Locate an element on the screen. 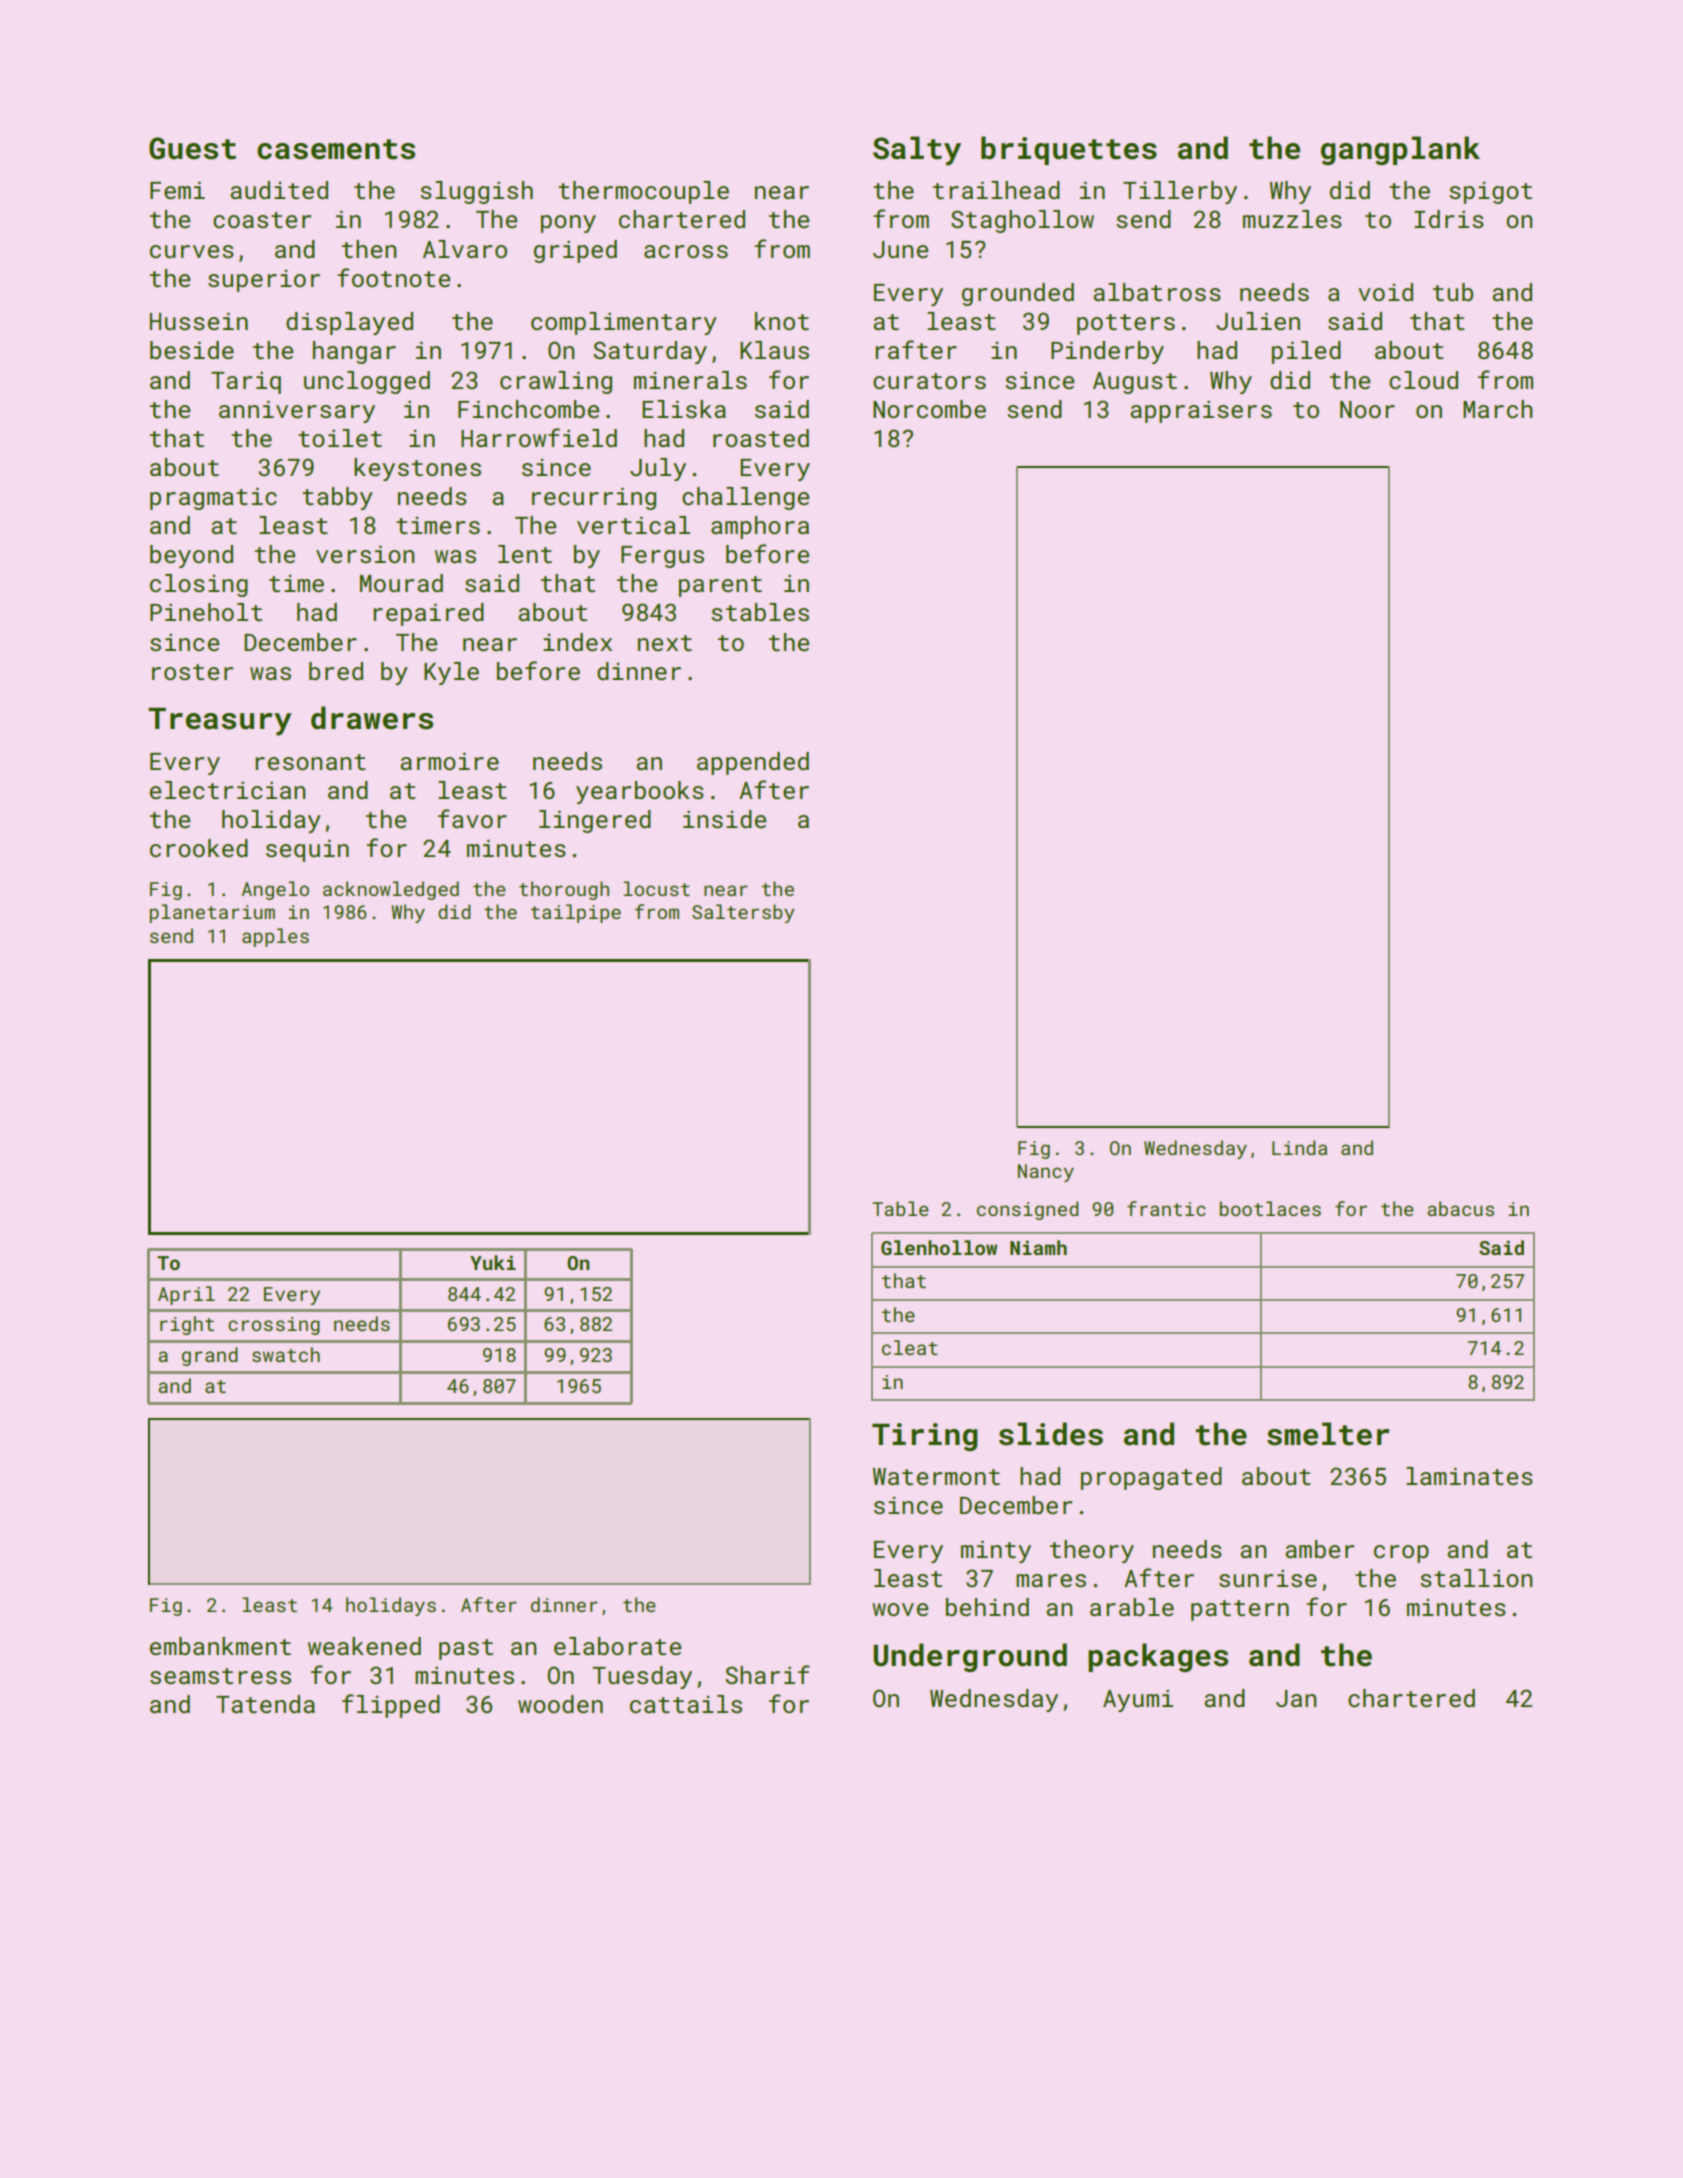  apples is located at coordinates (275, 937).
